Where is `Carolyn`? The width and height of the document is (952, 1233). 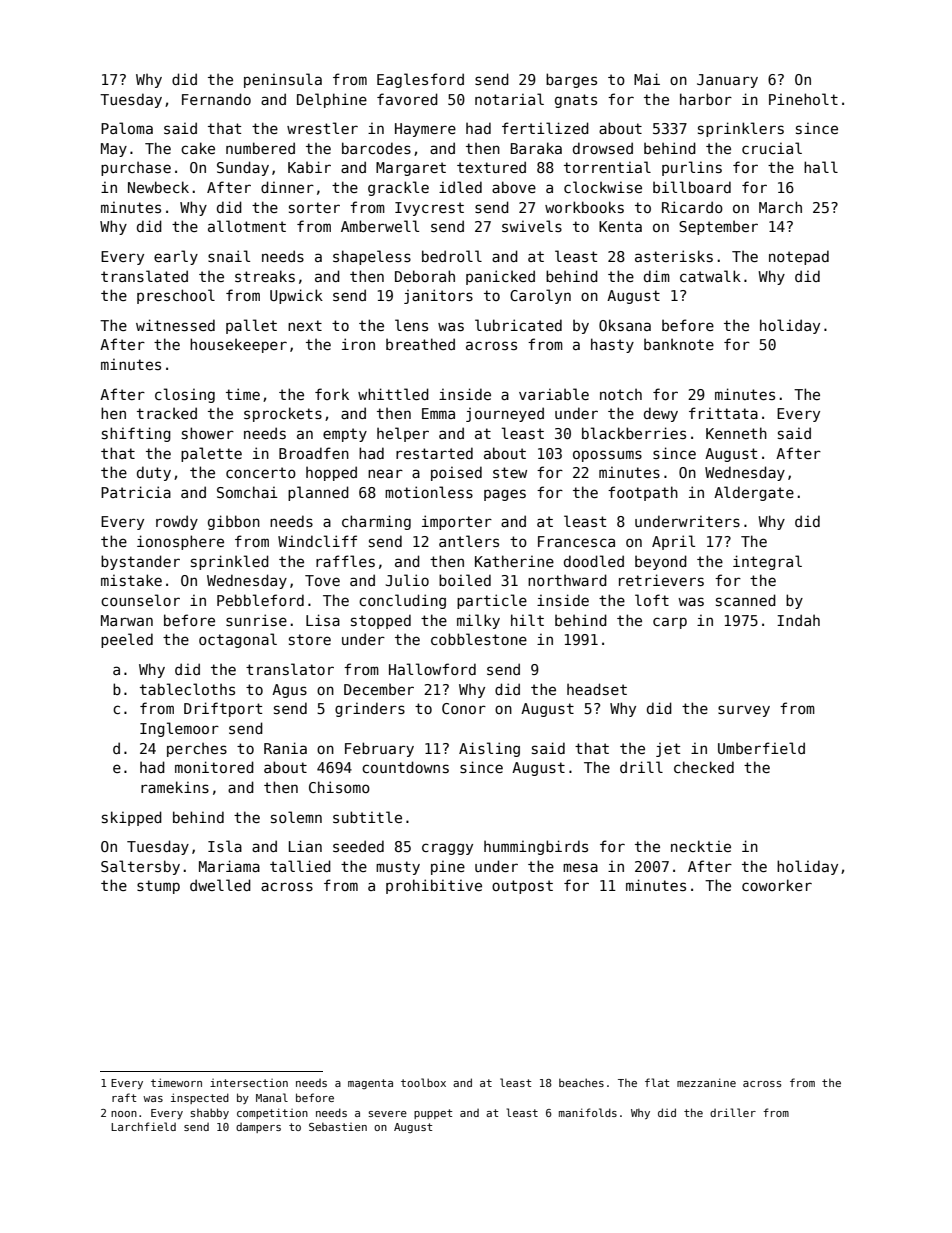
Carolyn is located at coordinates (540, 296).
